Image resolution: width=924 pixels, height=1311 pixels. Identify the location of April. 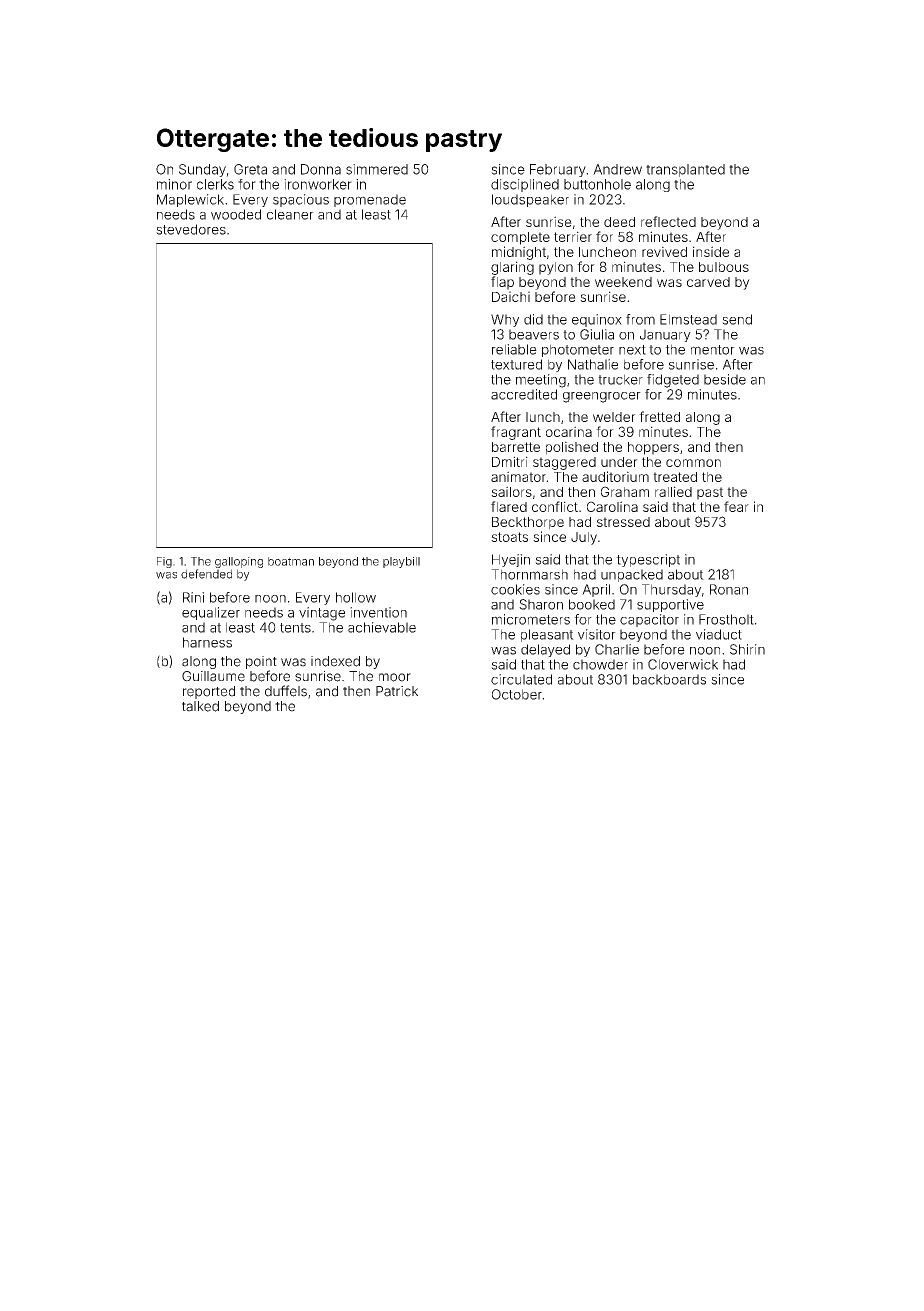
(596, 590).
